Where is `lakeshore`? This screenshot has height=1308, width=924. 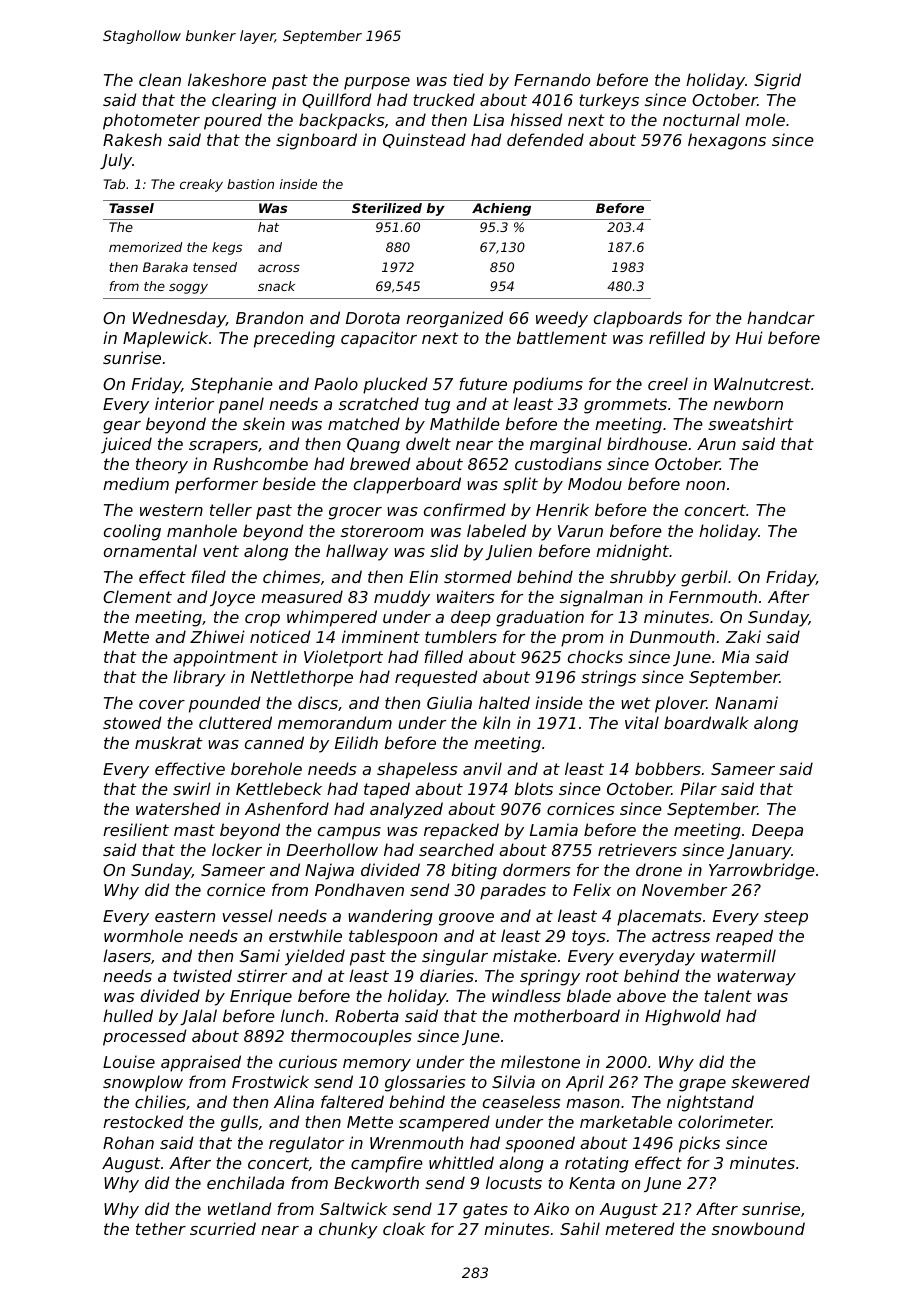 lakeshore is located at coordinates (227, 79).
